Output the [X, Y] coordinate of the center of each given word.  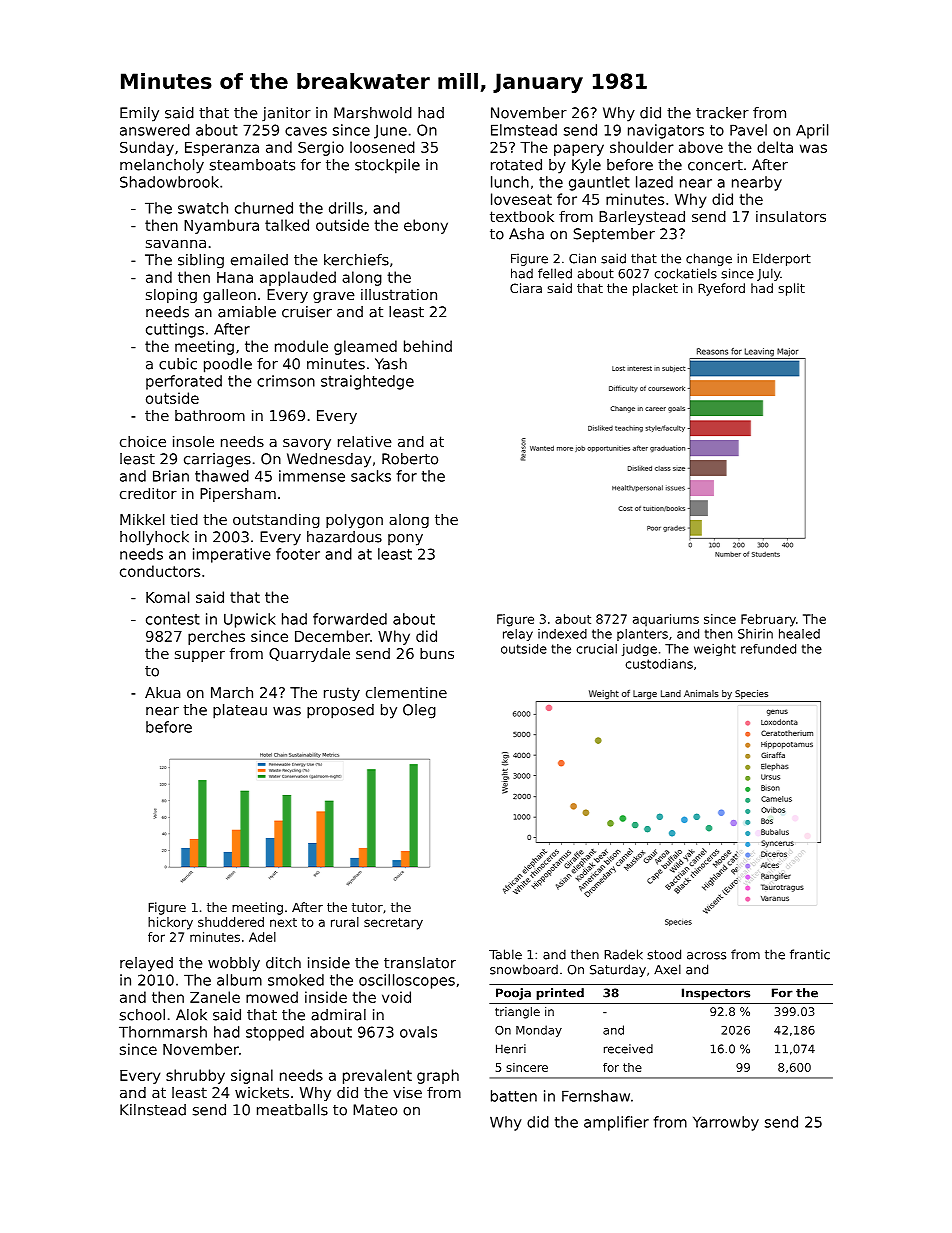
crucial [597, 649]
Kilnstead [153, 1110]
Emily [139, 114]
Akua [162, 692]
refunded [768, 649]
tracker [722, 113]
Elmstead [524, 130]
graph [438, 1076]
